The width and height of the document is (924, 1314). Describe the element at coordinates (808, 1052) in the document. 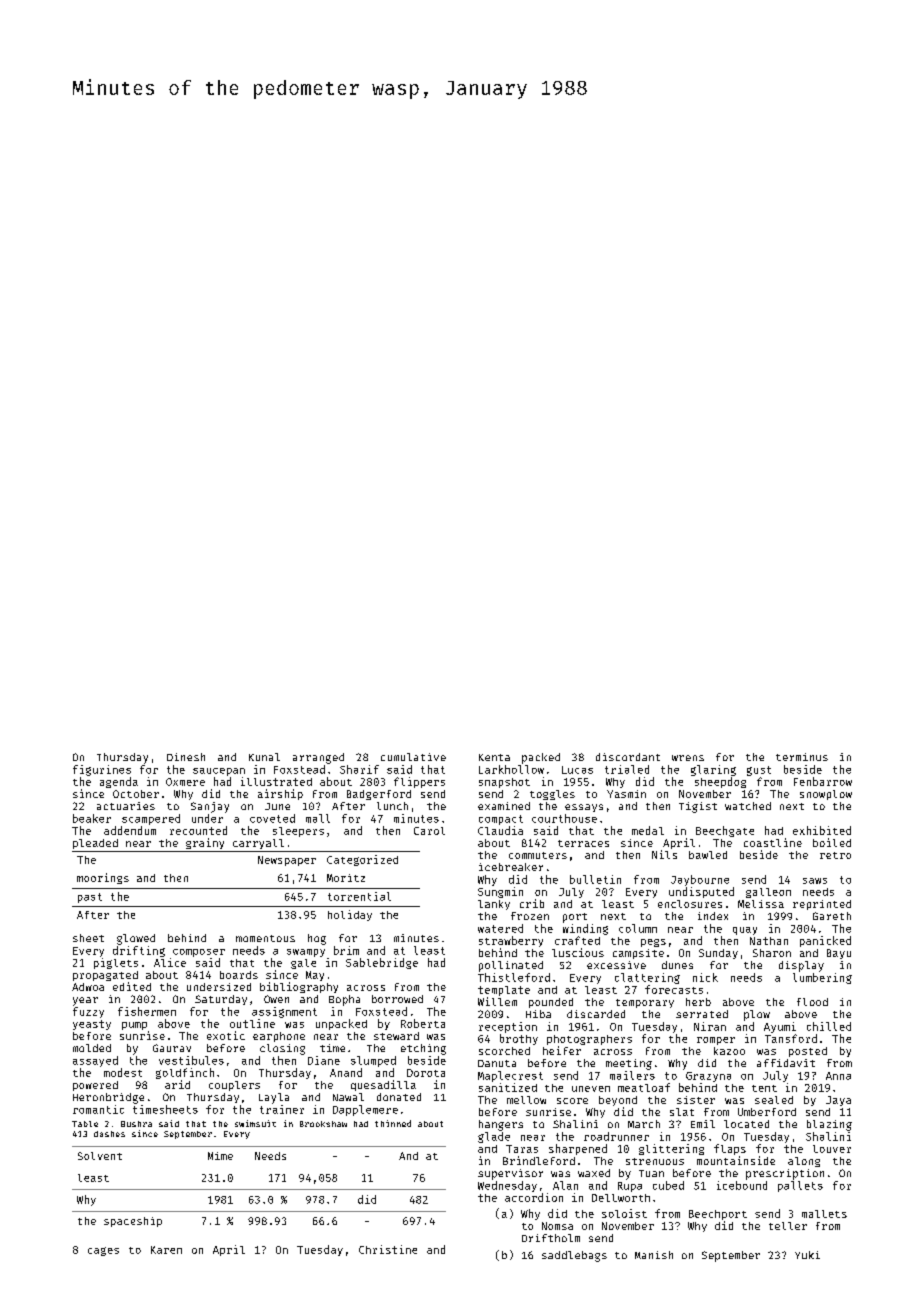

I see `posted` at that location.
